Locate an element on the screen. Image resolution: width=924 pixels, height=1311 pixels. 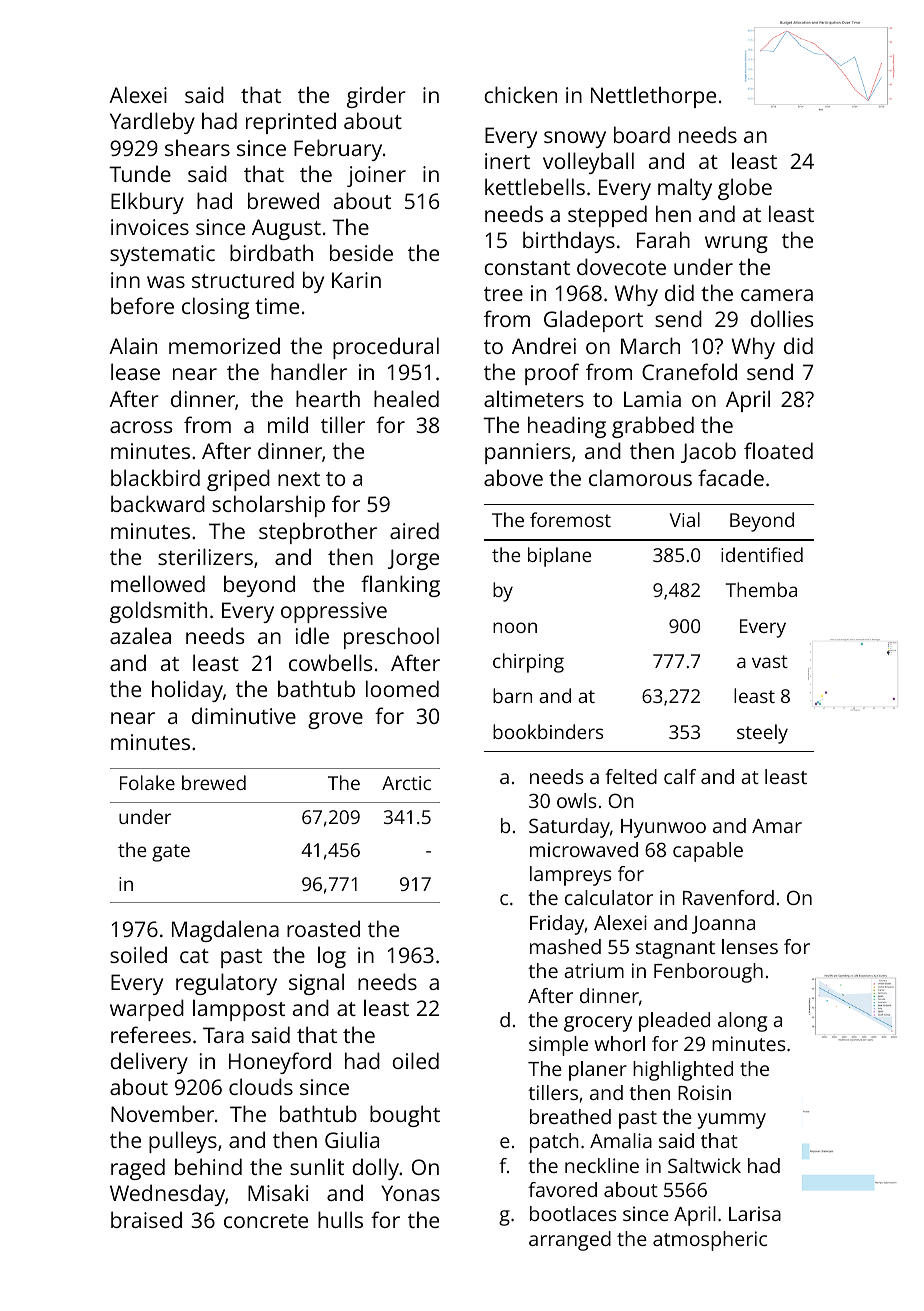
reprinted is located at coordinates (291, 123).
